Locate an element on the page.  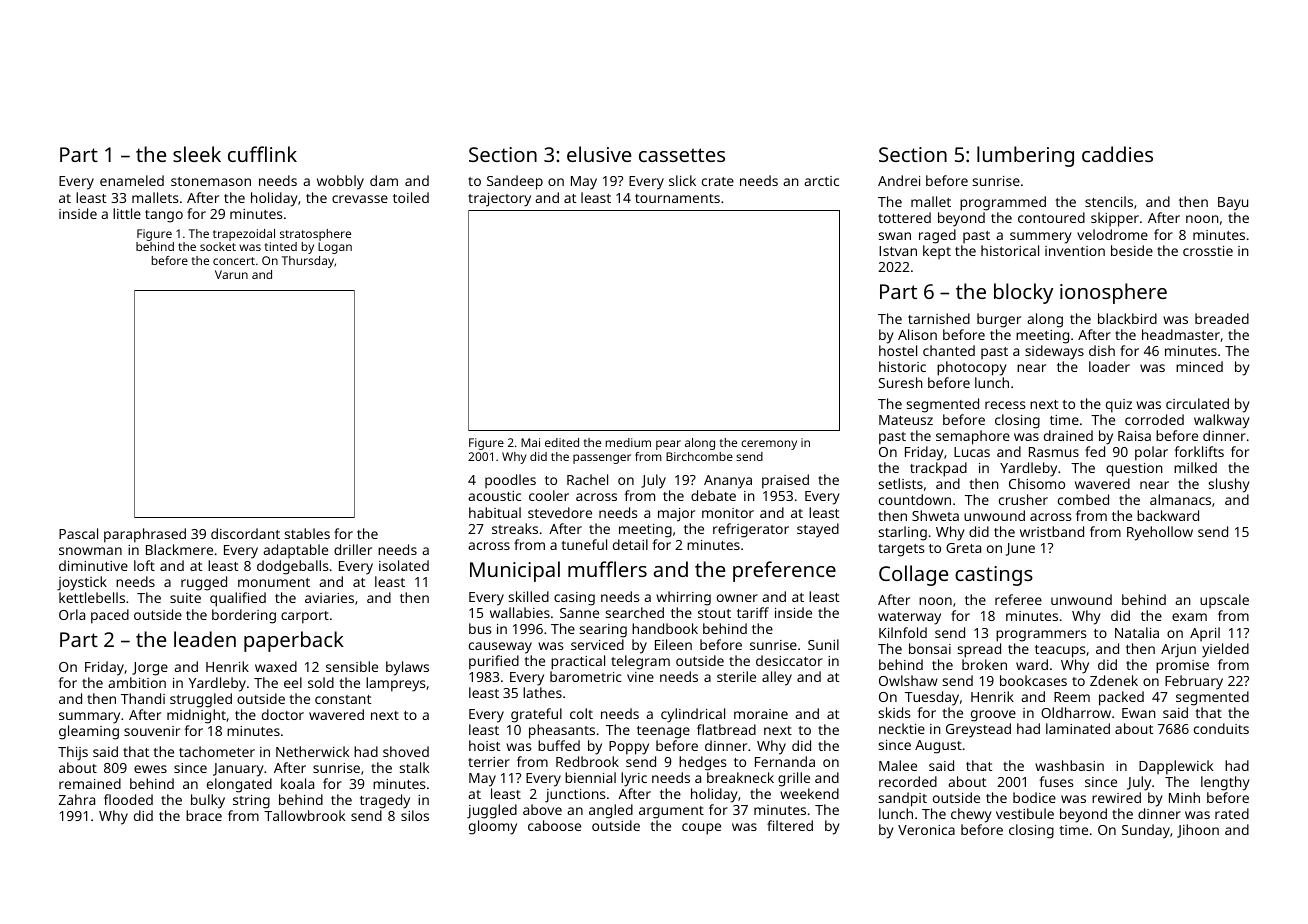
Sunday is located at coordinates (1146, 831).
